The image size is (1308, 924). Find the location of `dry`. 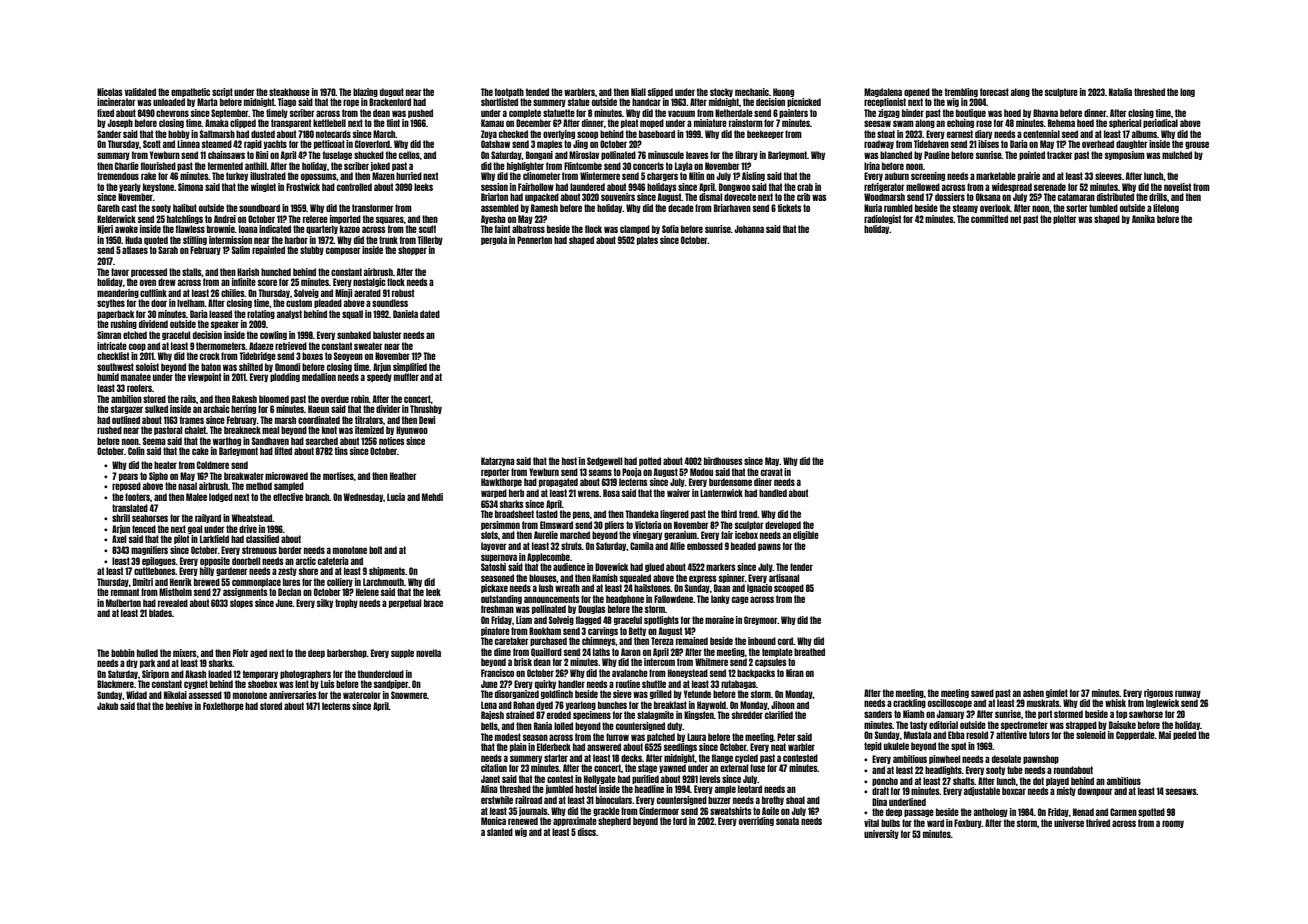

dry is located at coordinates (132, 663).
